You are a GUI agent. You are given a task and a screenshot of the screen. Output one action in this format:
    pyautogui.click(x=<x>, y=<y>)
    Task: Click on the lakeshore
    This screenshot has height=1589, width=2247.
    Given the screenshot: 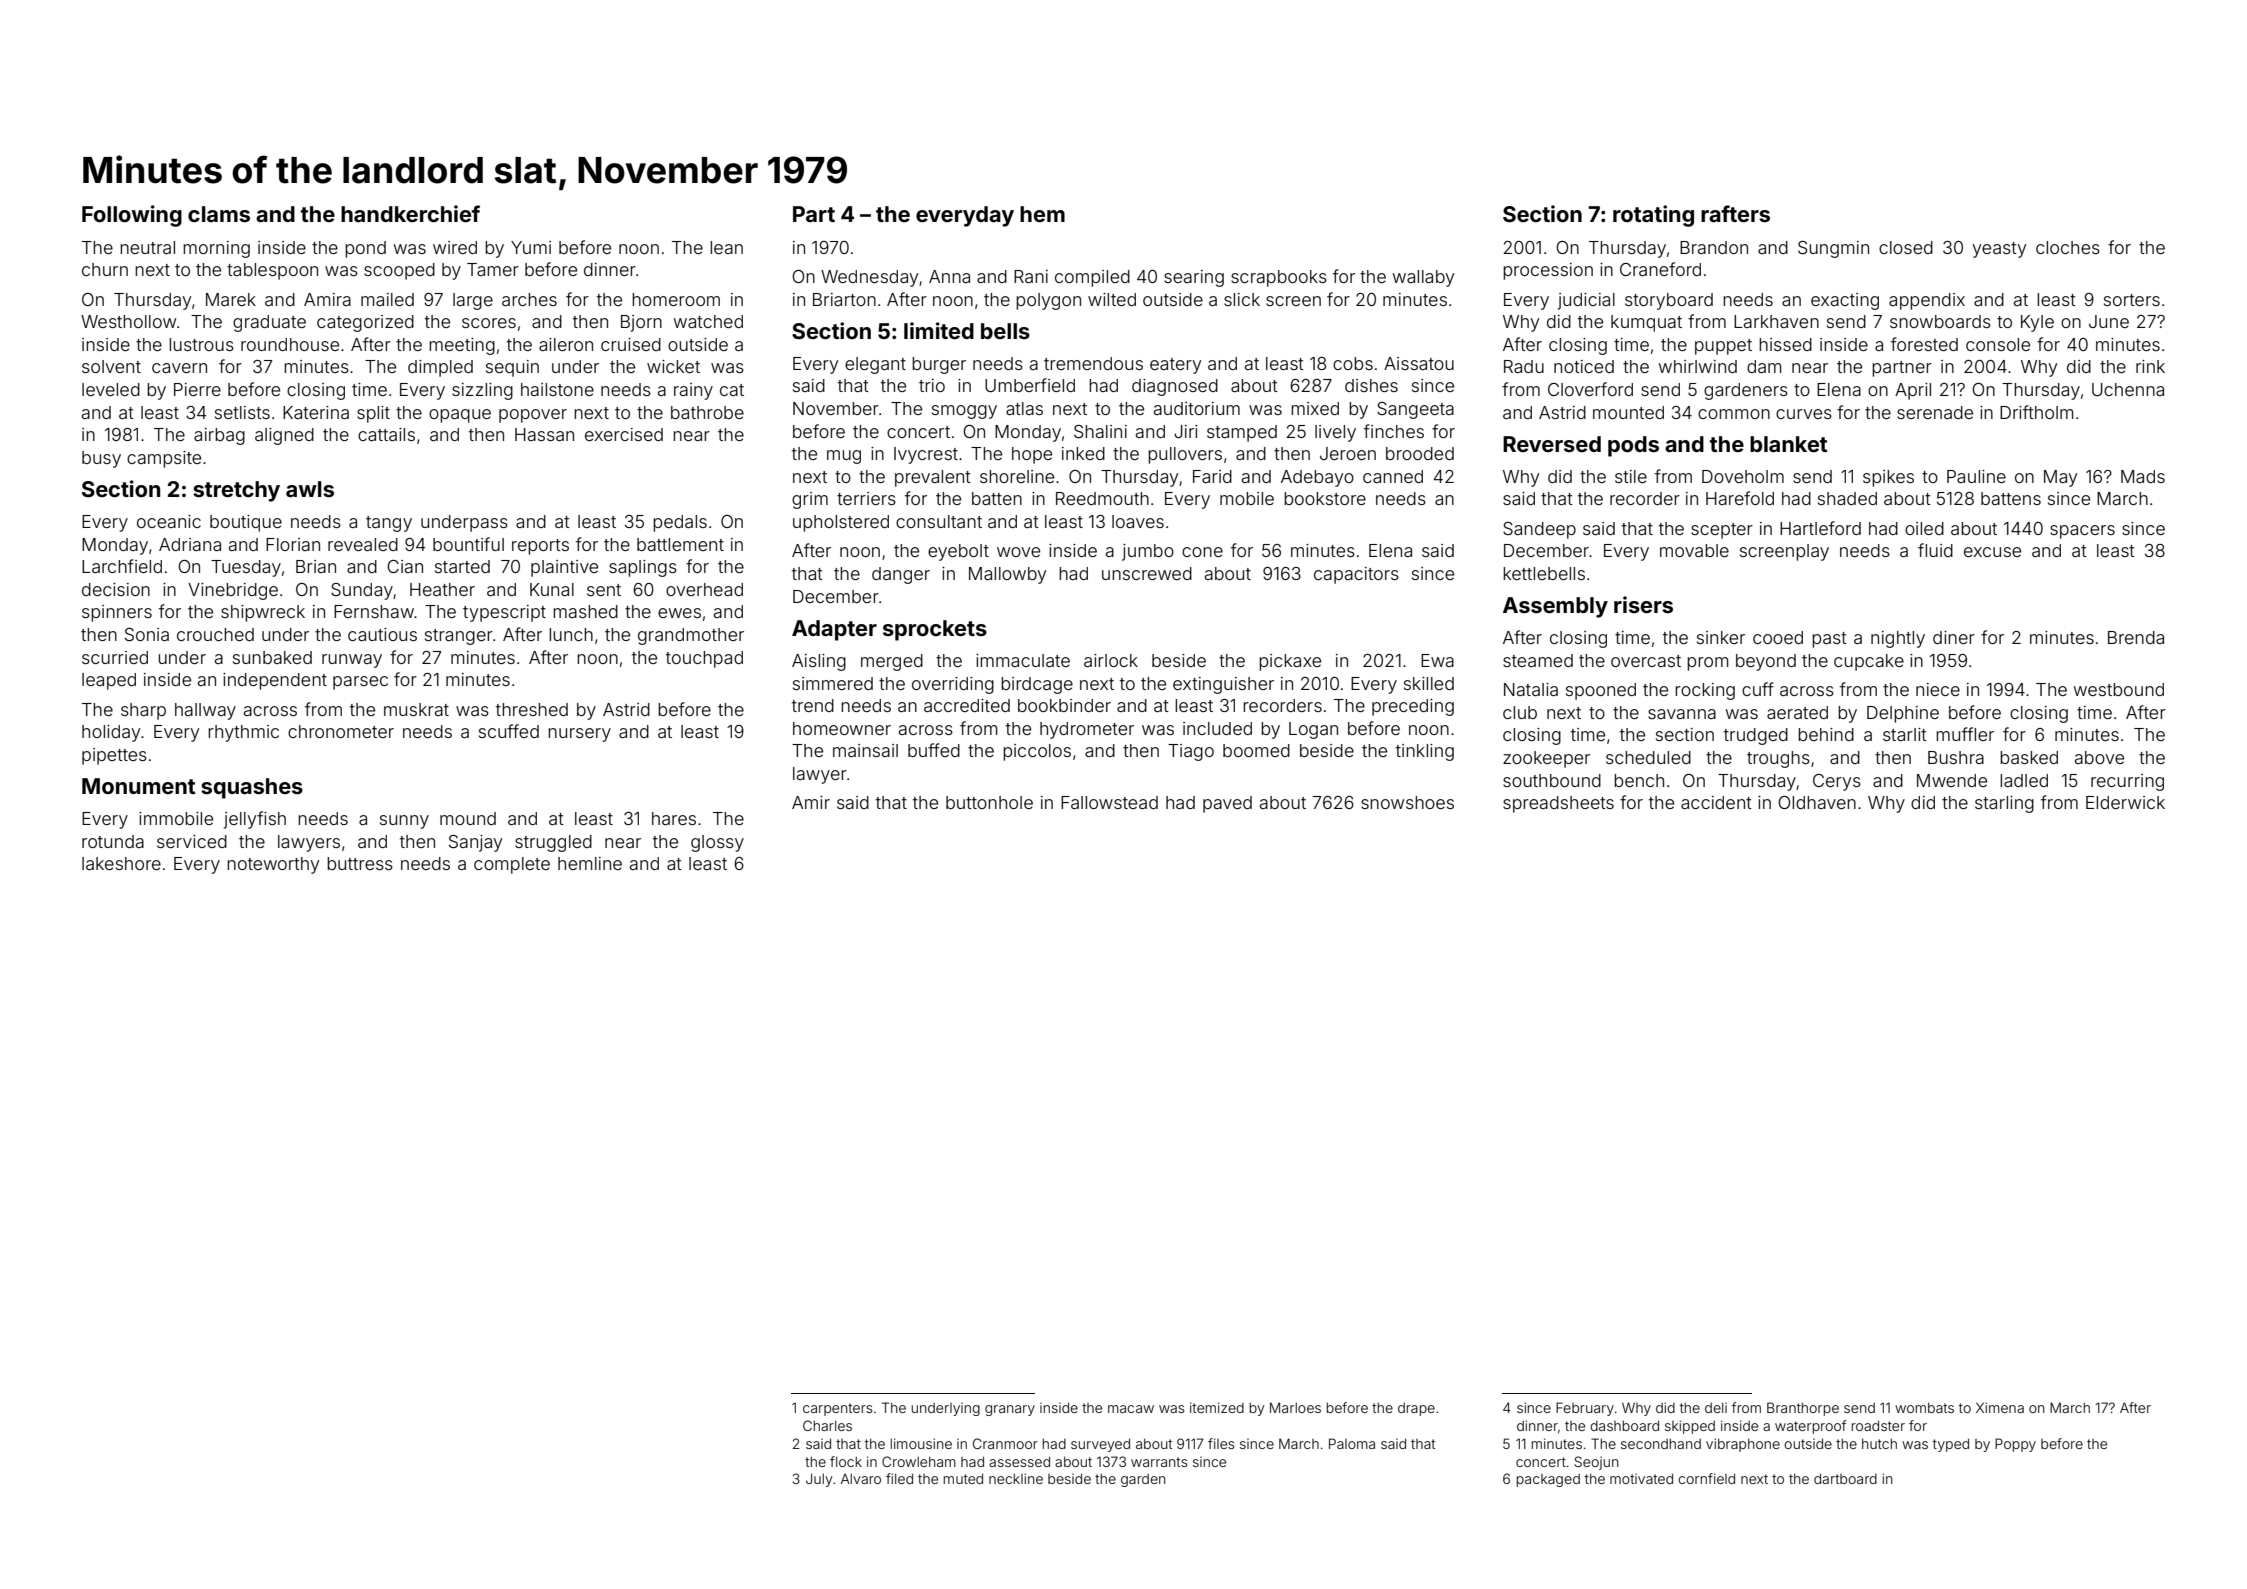 What is the action you would take?
    pyautogui.click(x=121, y=863)
